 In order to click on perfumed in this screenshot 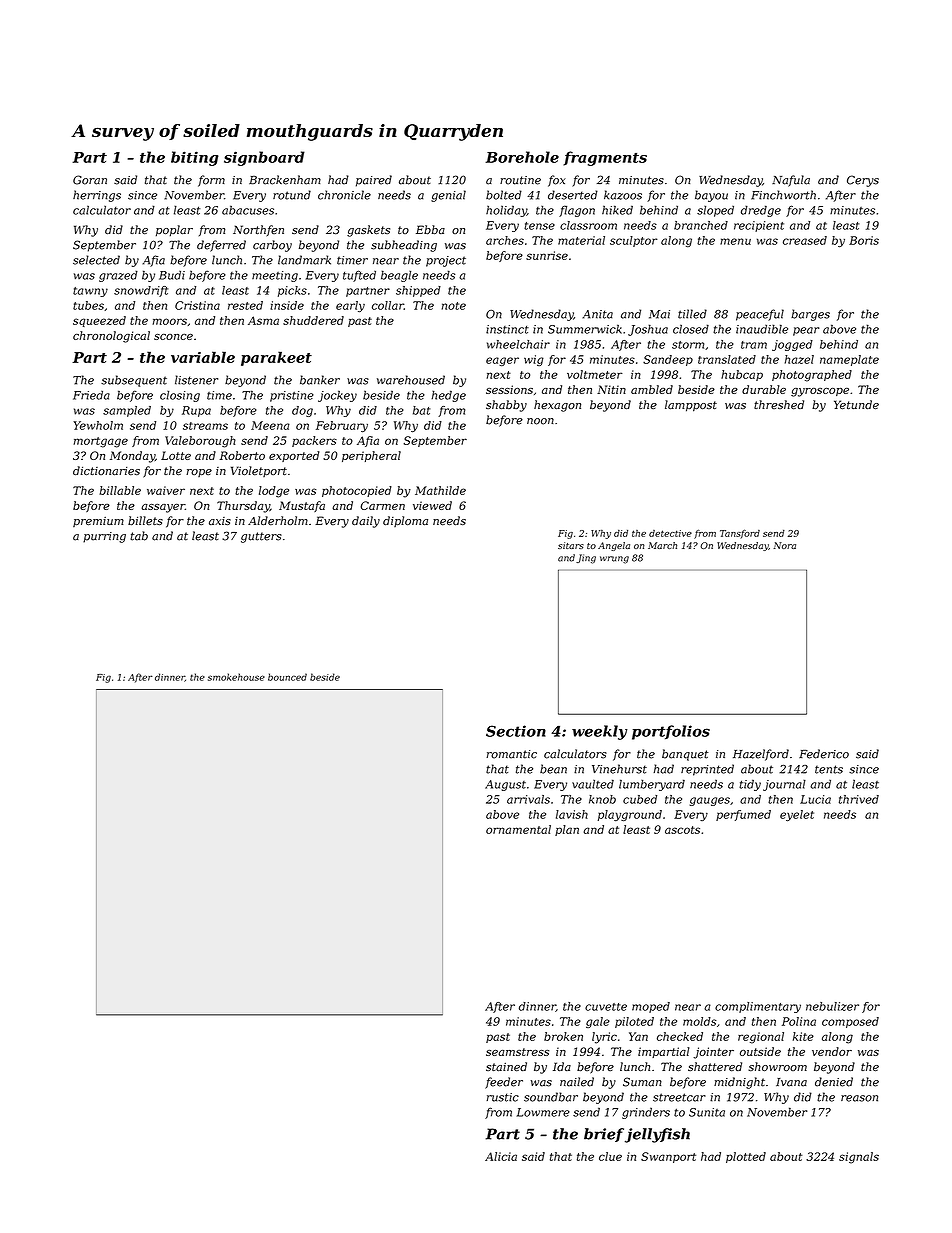, I will do `click(743, 815)`.
